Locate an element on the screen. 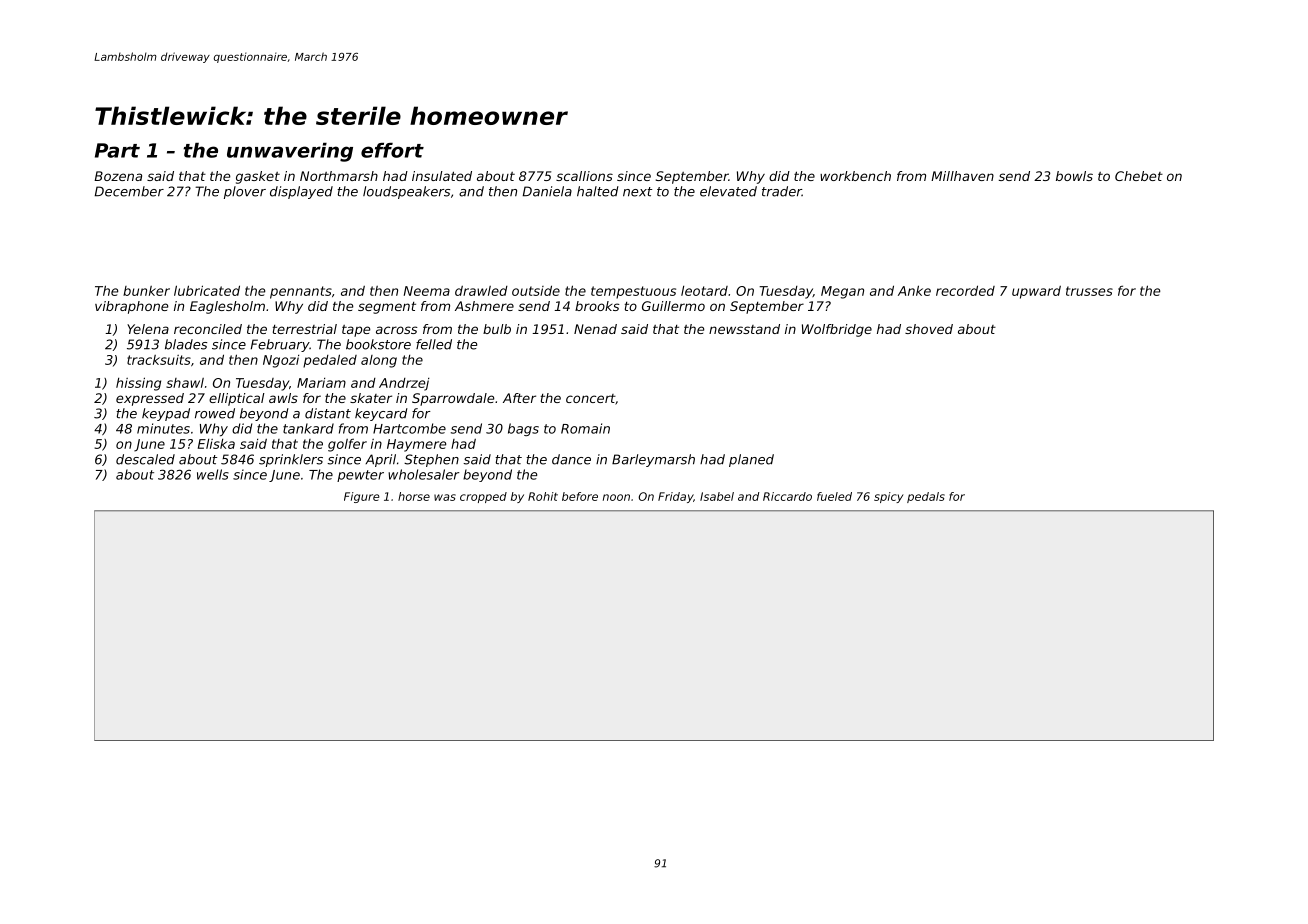 The width and height of the screenshot is (1308, 924). effort is located at coordinates (392, 150).
